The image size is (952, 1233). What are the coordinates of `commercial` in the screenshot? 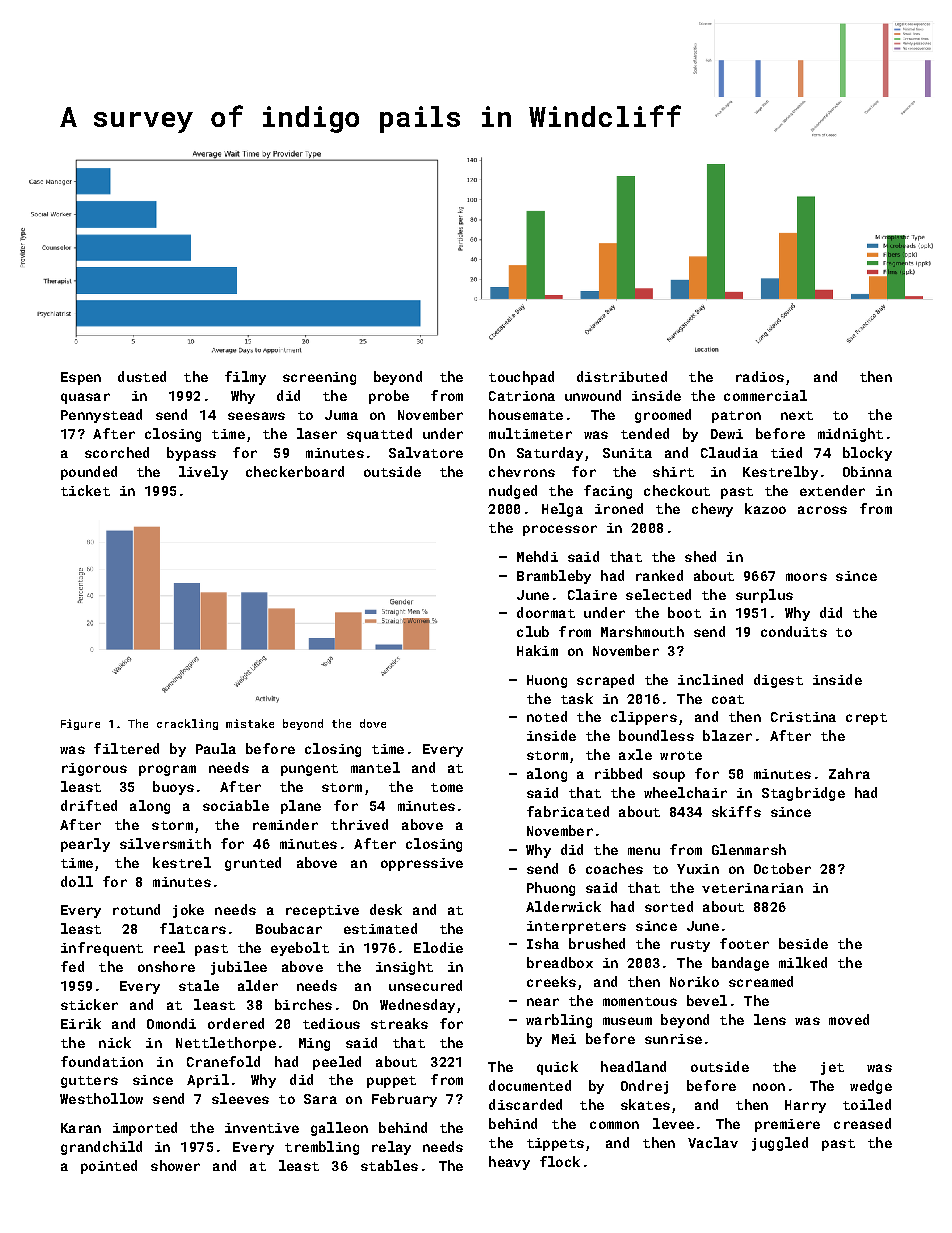 It's located at (765, 395).
